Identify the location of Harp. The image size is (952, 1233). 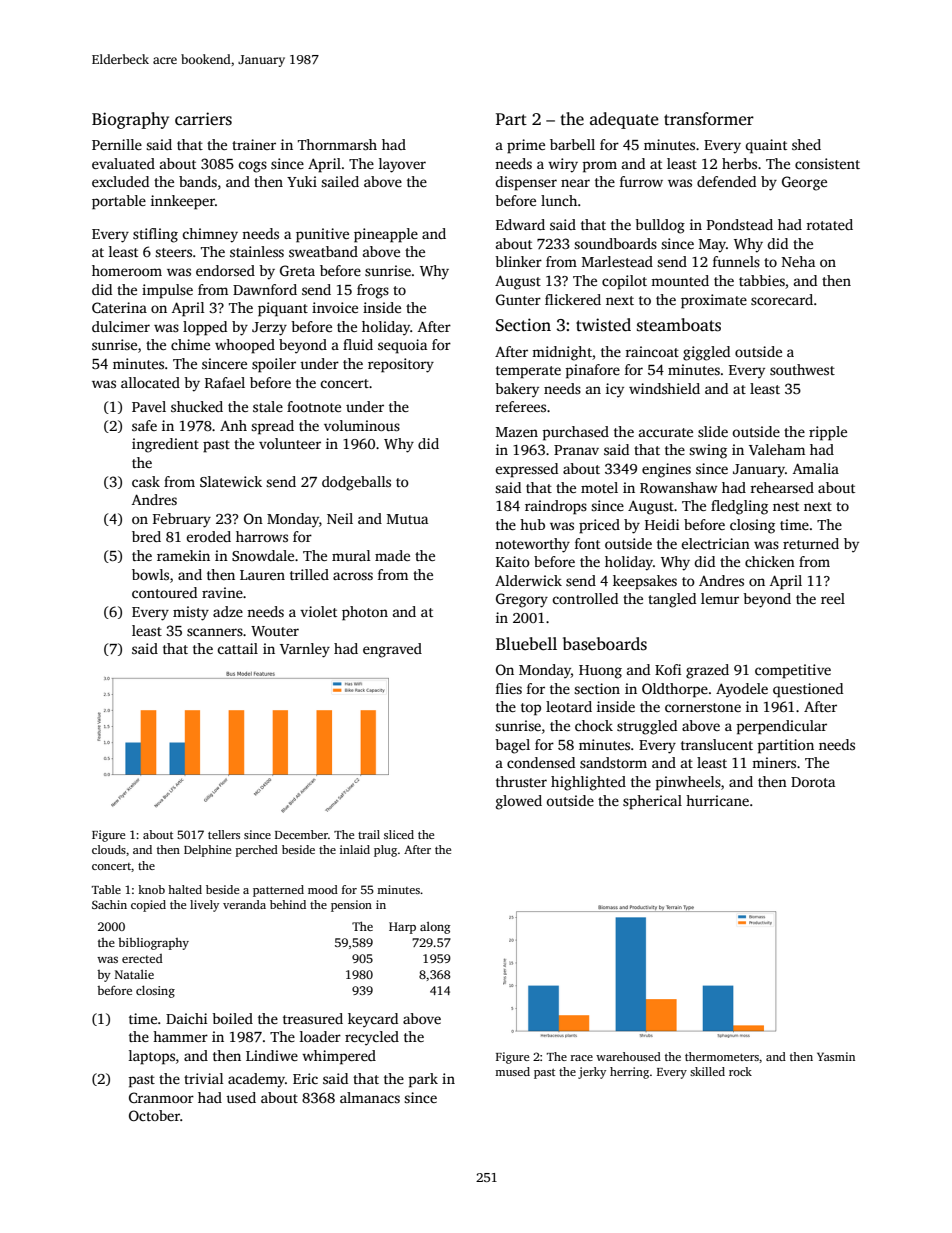
(402, 928).
